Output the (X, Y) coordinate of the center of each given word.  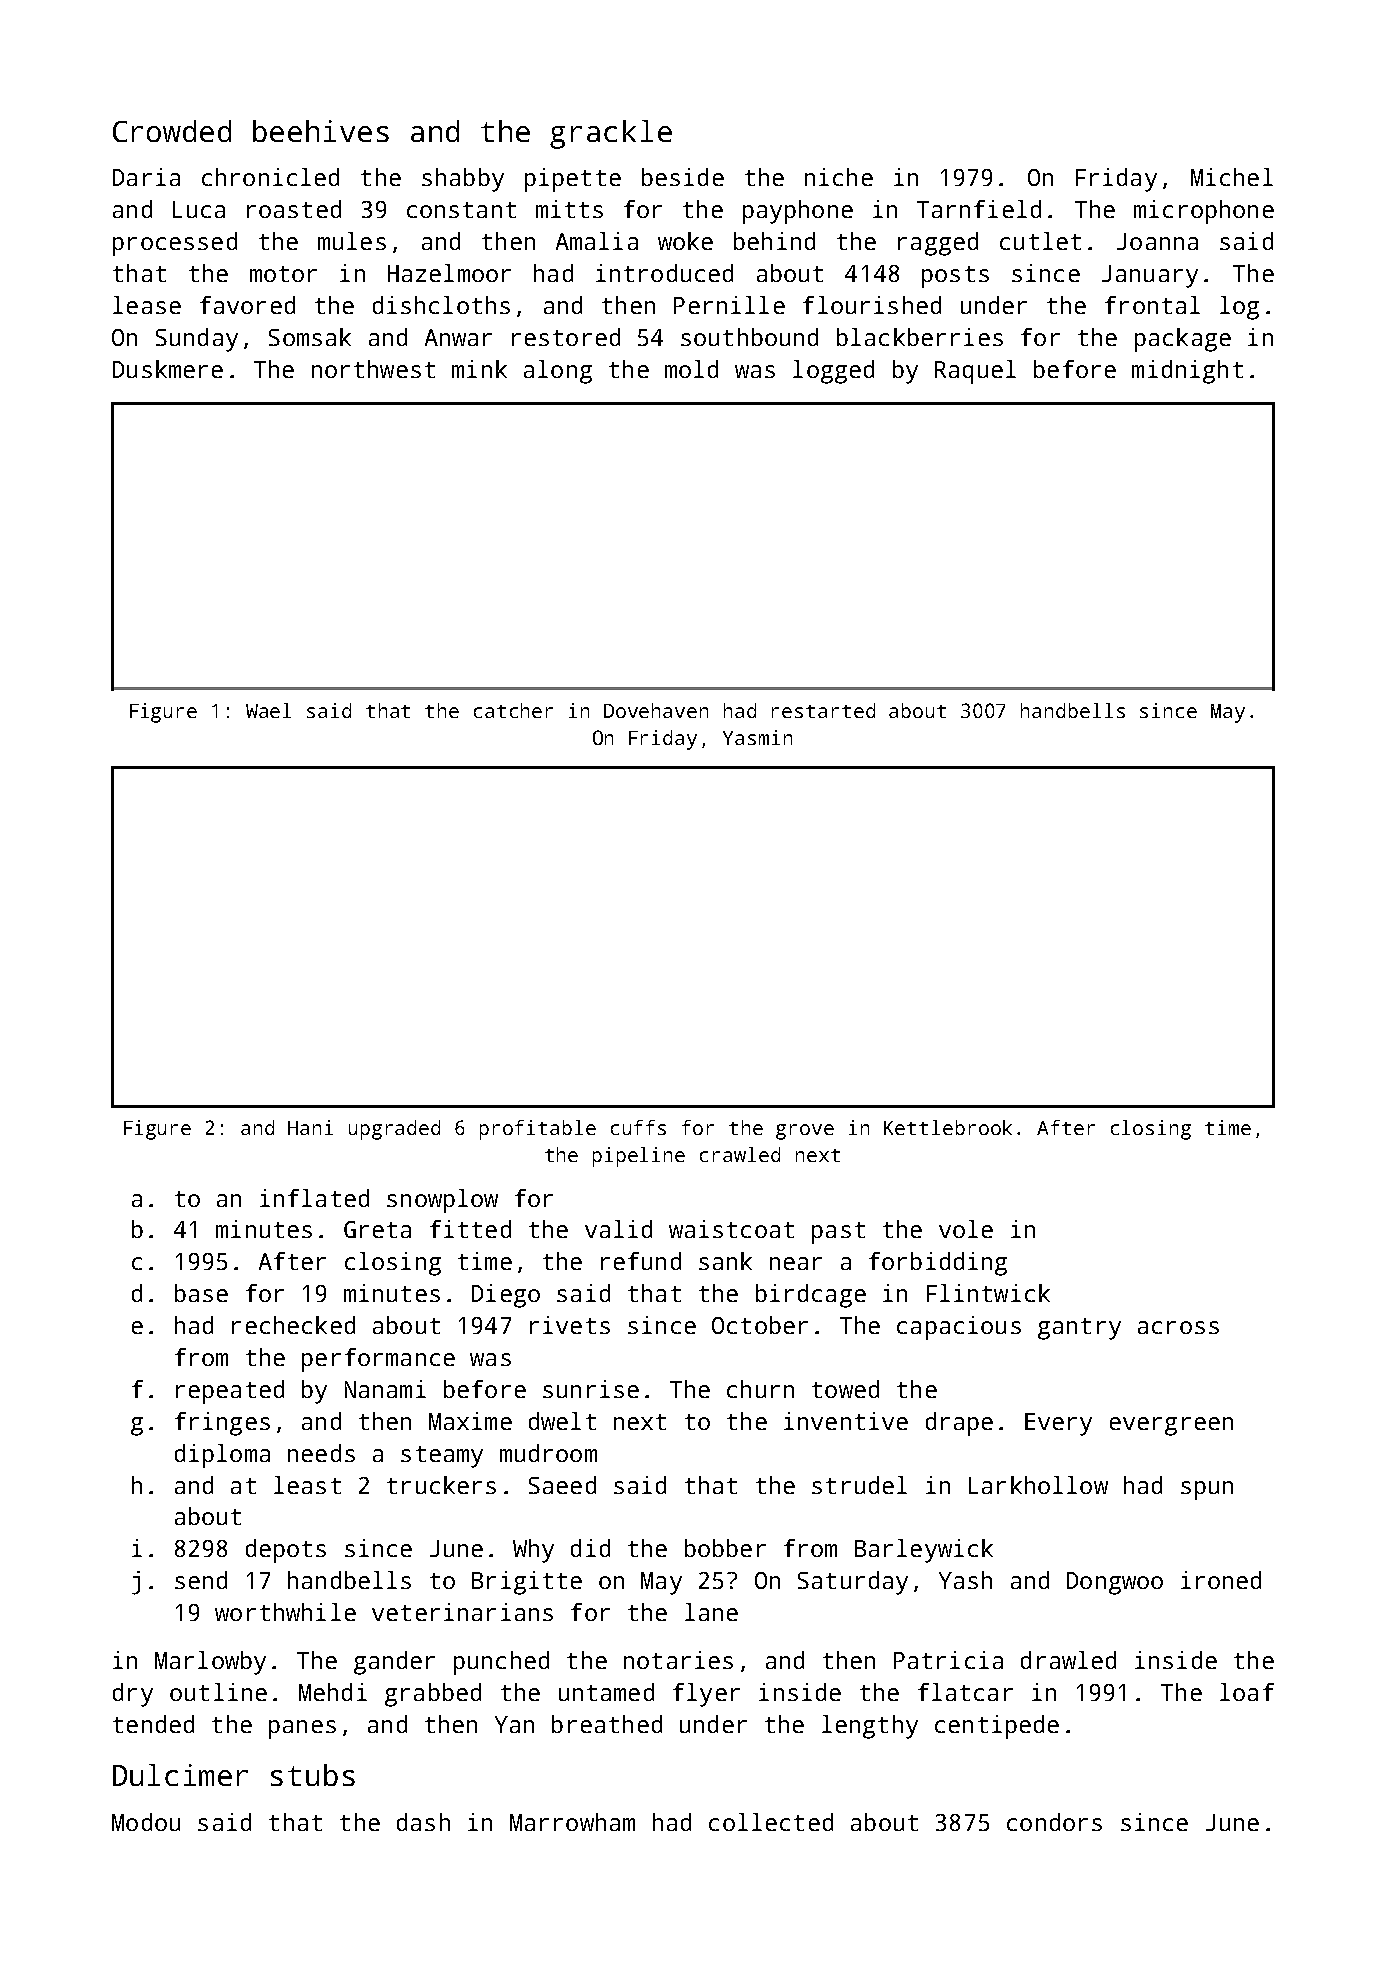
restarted (823, 710)
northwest (373, 369)
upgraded (394, 1130)
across (1178, 1327)
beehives (321, 131)
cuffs (638, 1127)
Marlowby (210, 1663)
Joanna (1157, 241)
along (558, 372)
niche (839, 177)
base (201, 1293)
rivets (570, 1325)
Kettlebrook (948, 1127)
